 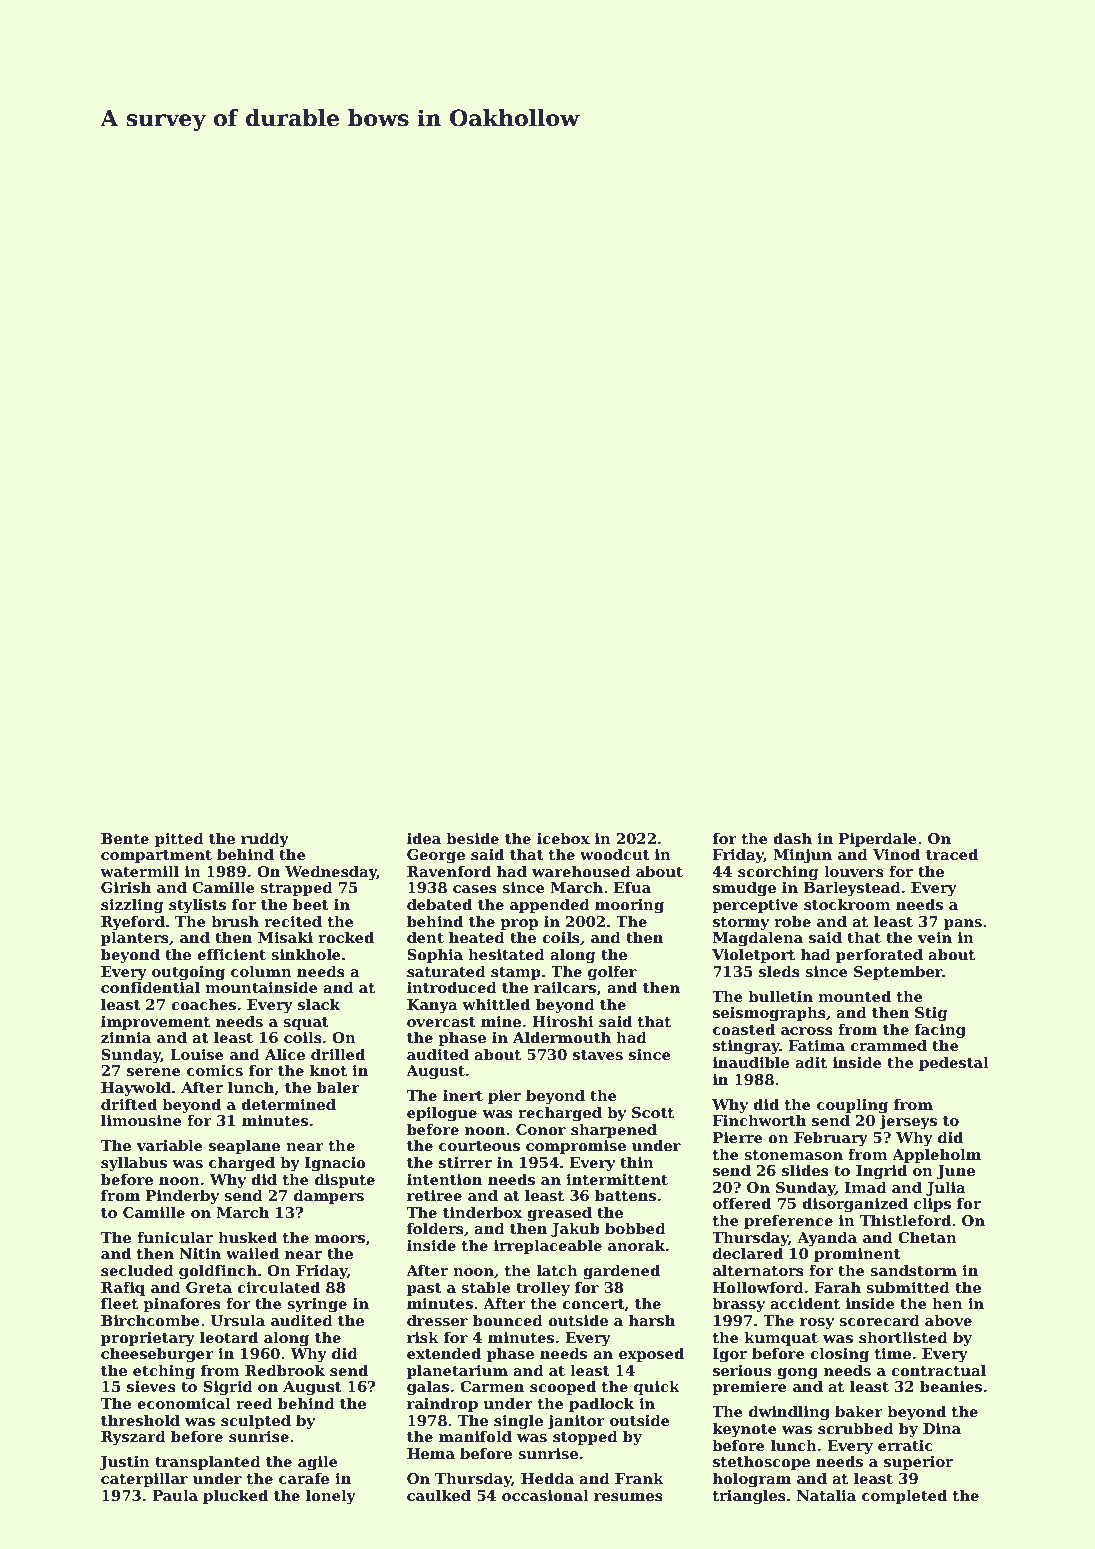 What do you see at coordinates (465, 1163) in the document?
I see `stirrer` at bounding box center [465, 1163].
